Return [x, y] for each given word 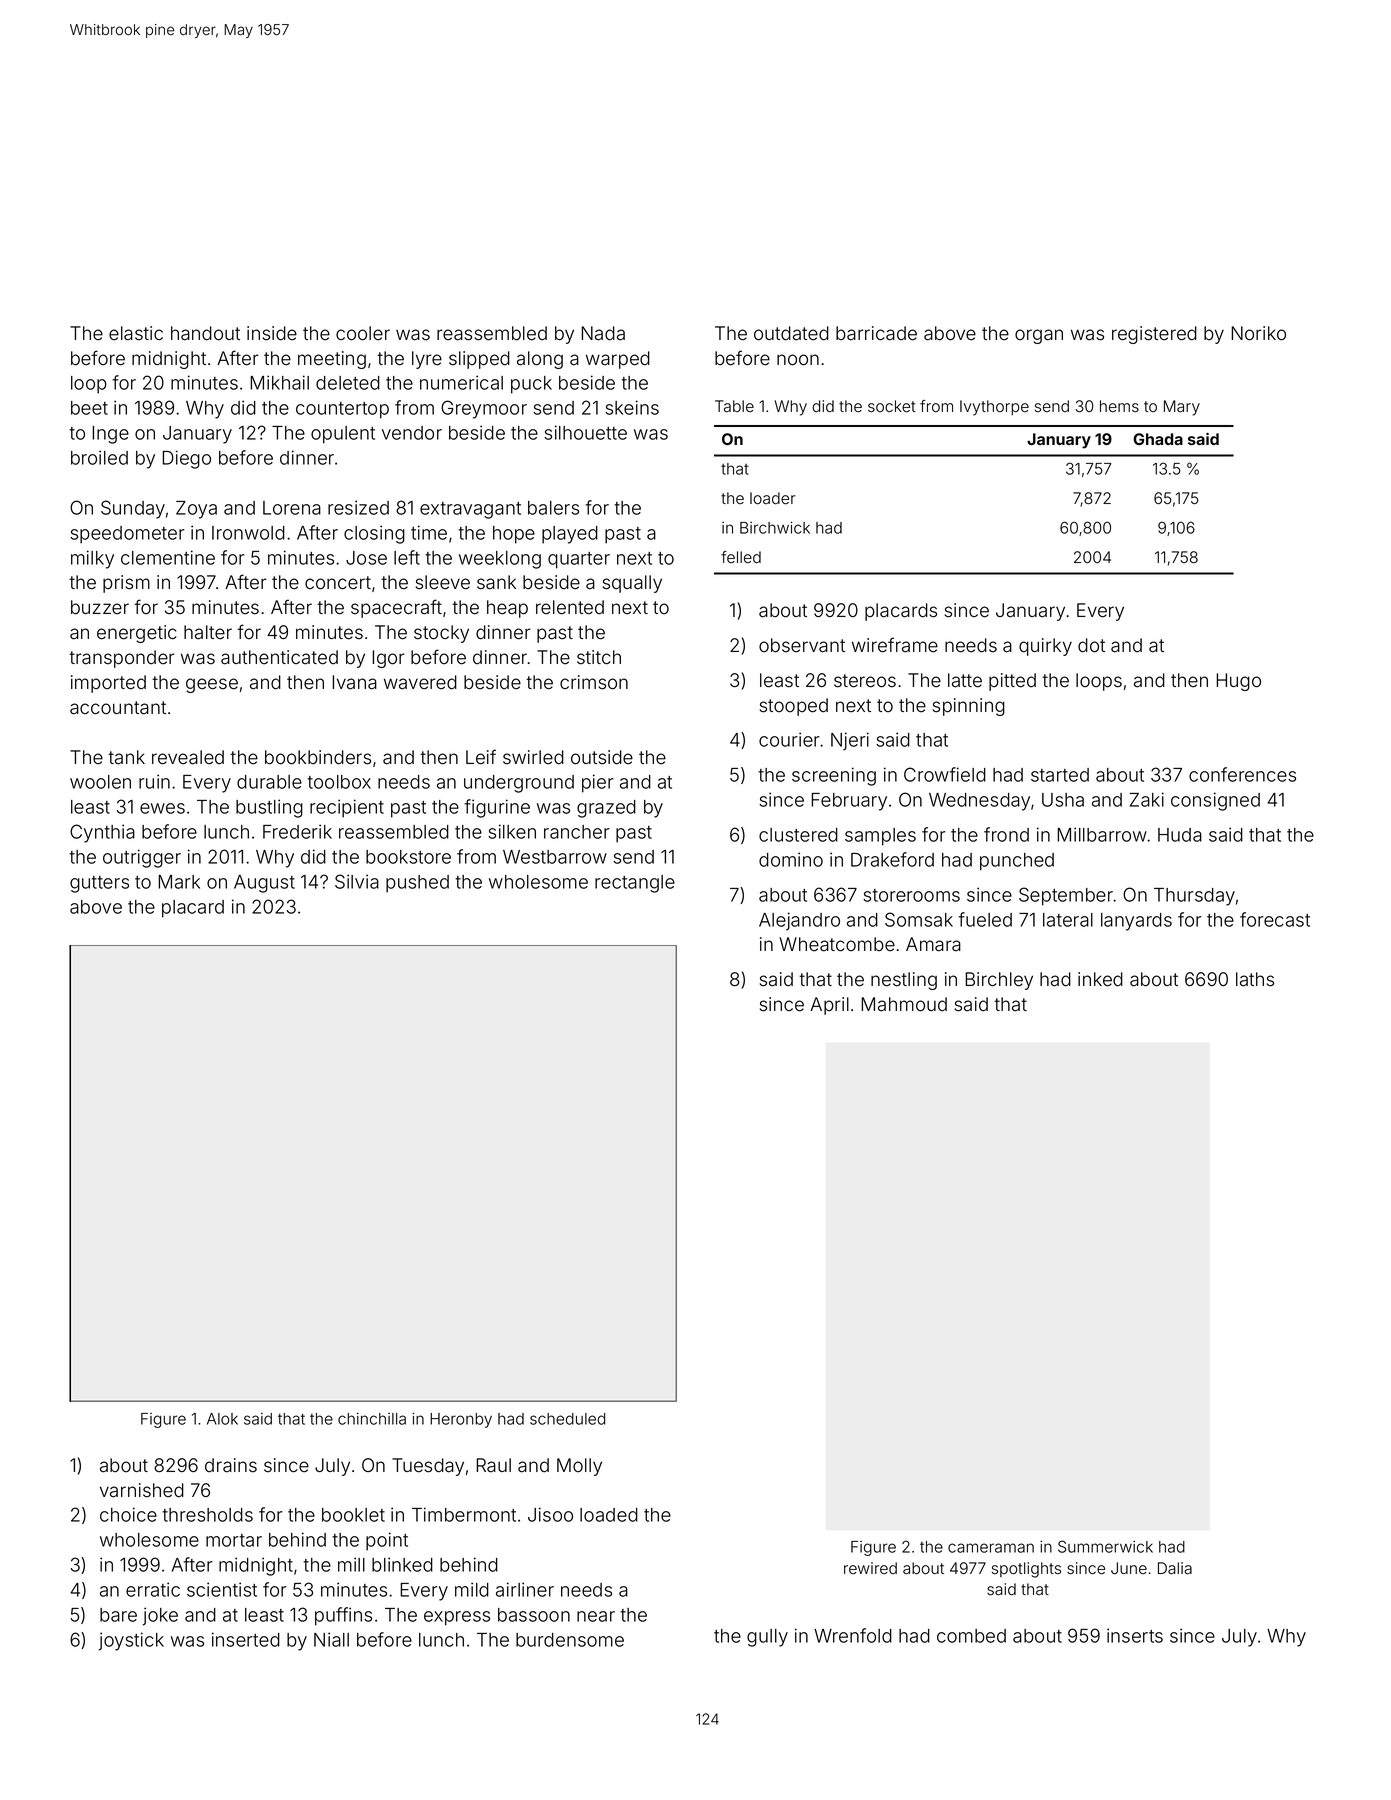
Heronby [461, 1420]
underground [519, 784]
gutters [99, 884]
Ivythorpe [994, 408]
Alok [222, 1419]
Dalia [1175, 1568]
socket [892, 406]
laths [1255, 979]
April [829, 1006]
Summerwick [1105, 1546]
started [1060, 775]
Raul [494, 1465]
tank [126, 757]
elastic [136, 333]
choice [128, 1514]
